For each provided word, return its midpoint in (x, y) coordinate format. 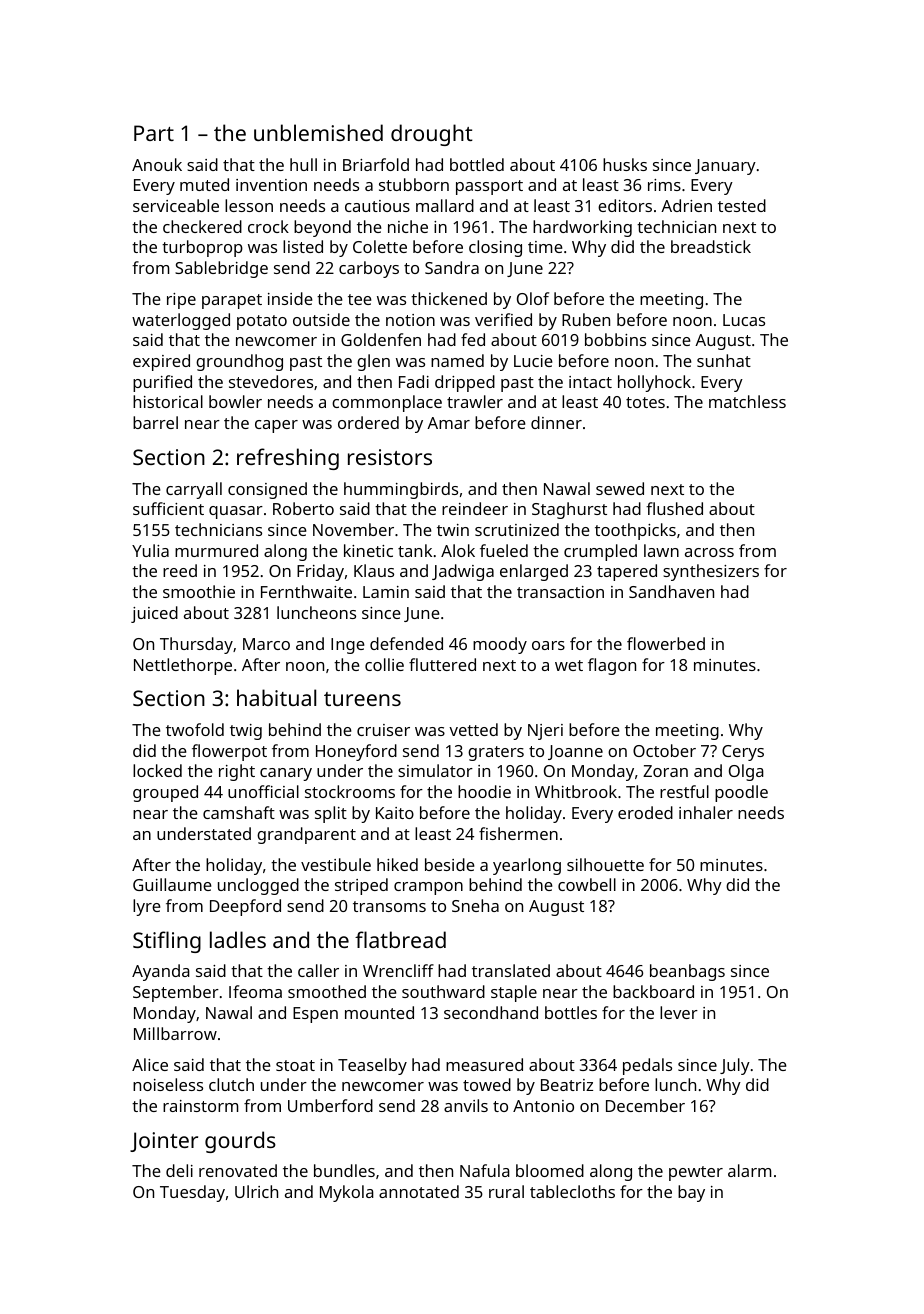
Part (154, 133)
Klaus (374, 570)
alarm (749, 1170)
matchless (747, 401)
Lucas (744, 320)
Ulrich (256, 1191)
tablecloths (572, 1191)
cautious (377, 206)
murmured (216, 550)
